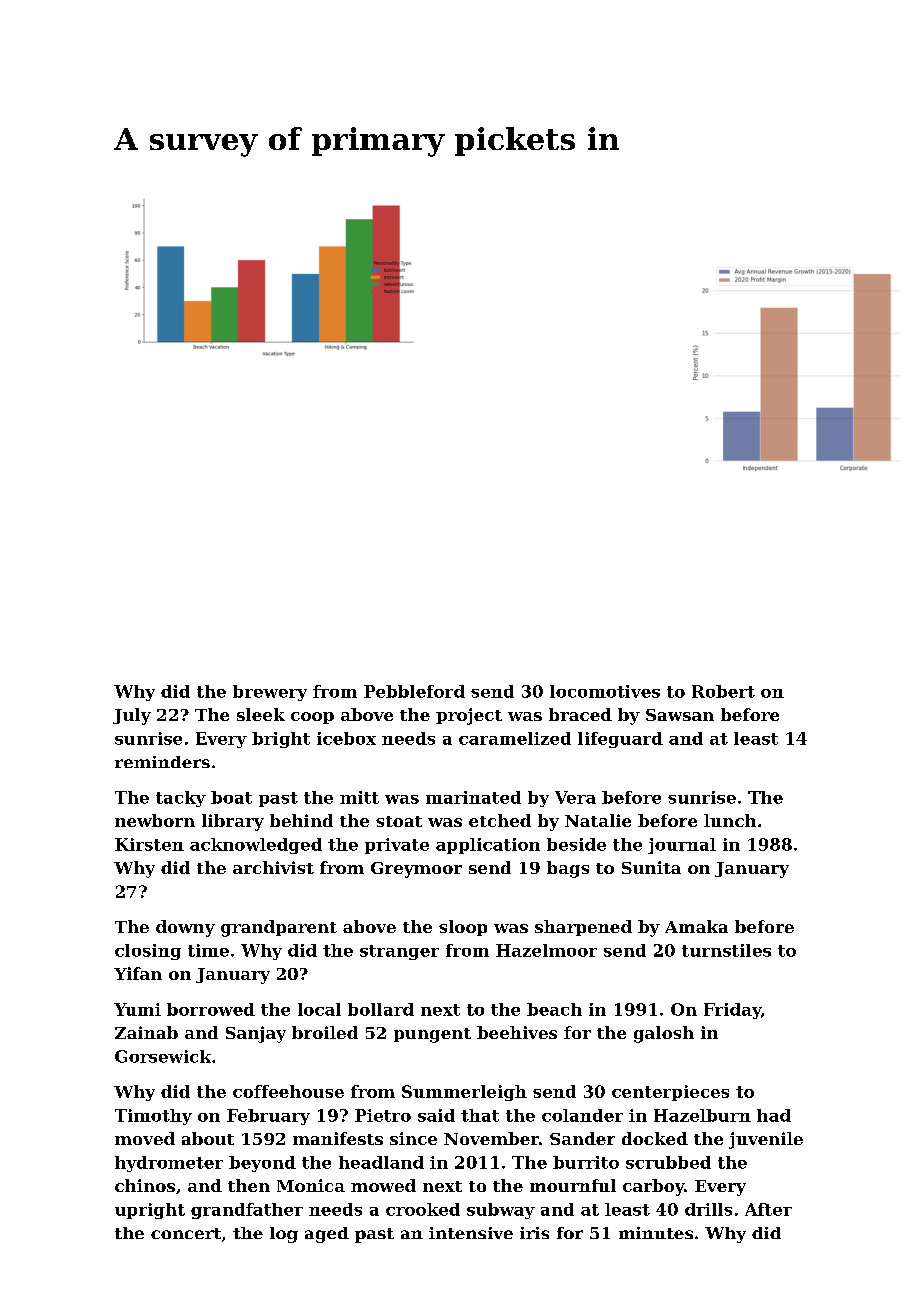  Describe the element at coordinates (696, 926) in the page. I see `Amaka` at that location.
